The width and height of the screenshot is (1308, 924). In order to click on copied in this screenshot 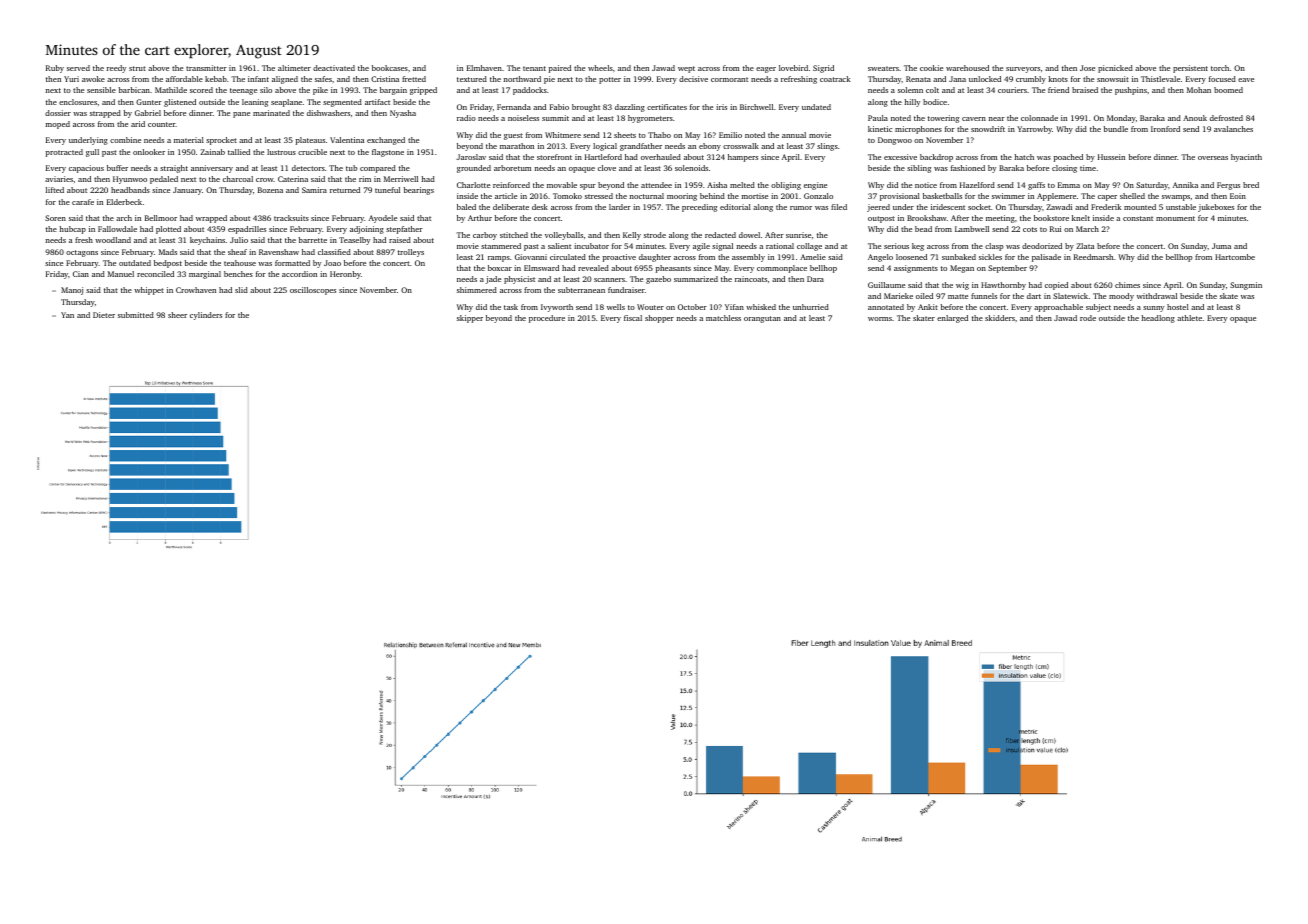, I will do `click(1056, 286)`.
